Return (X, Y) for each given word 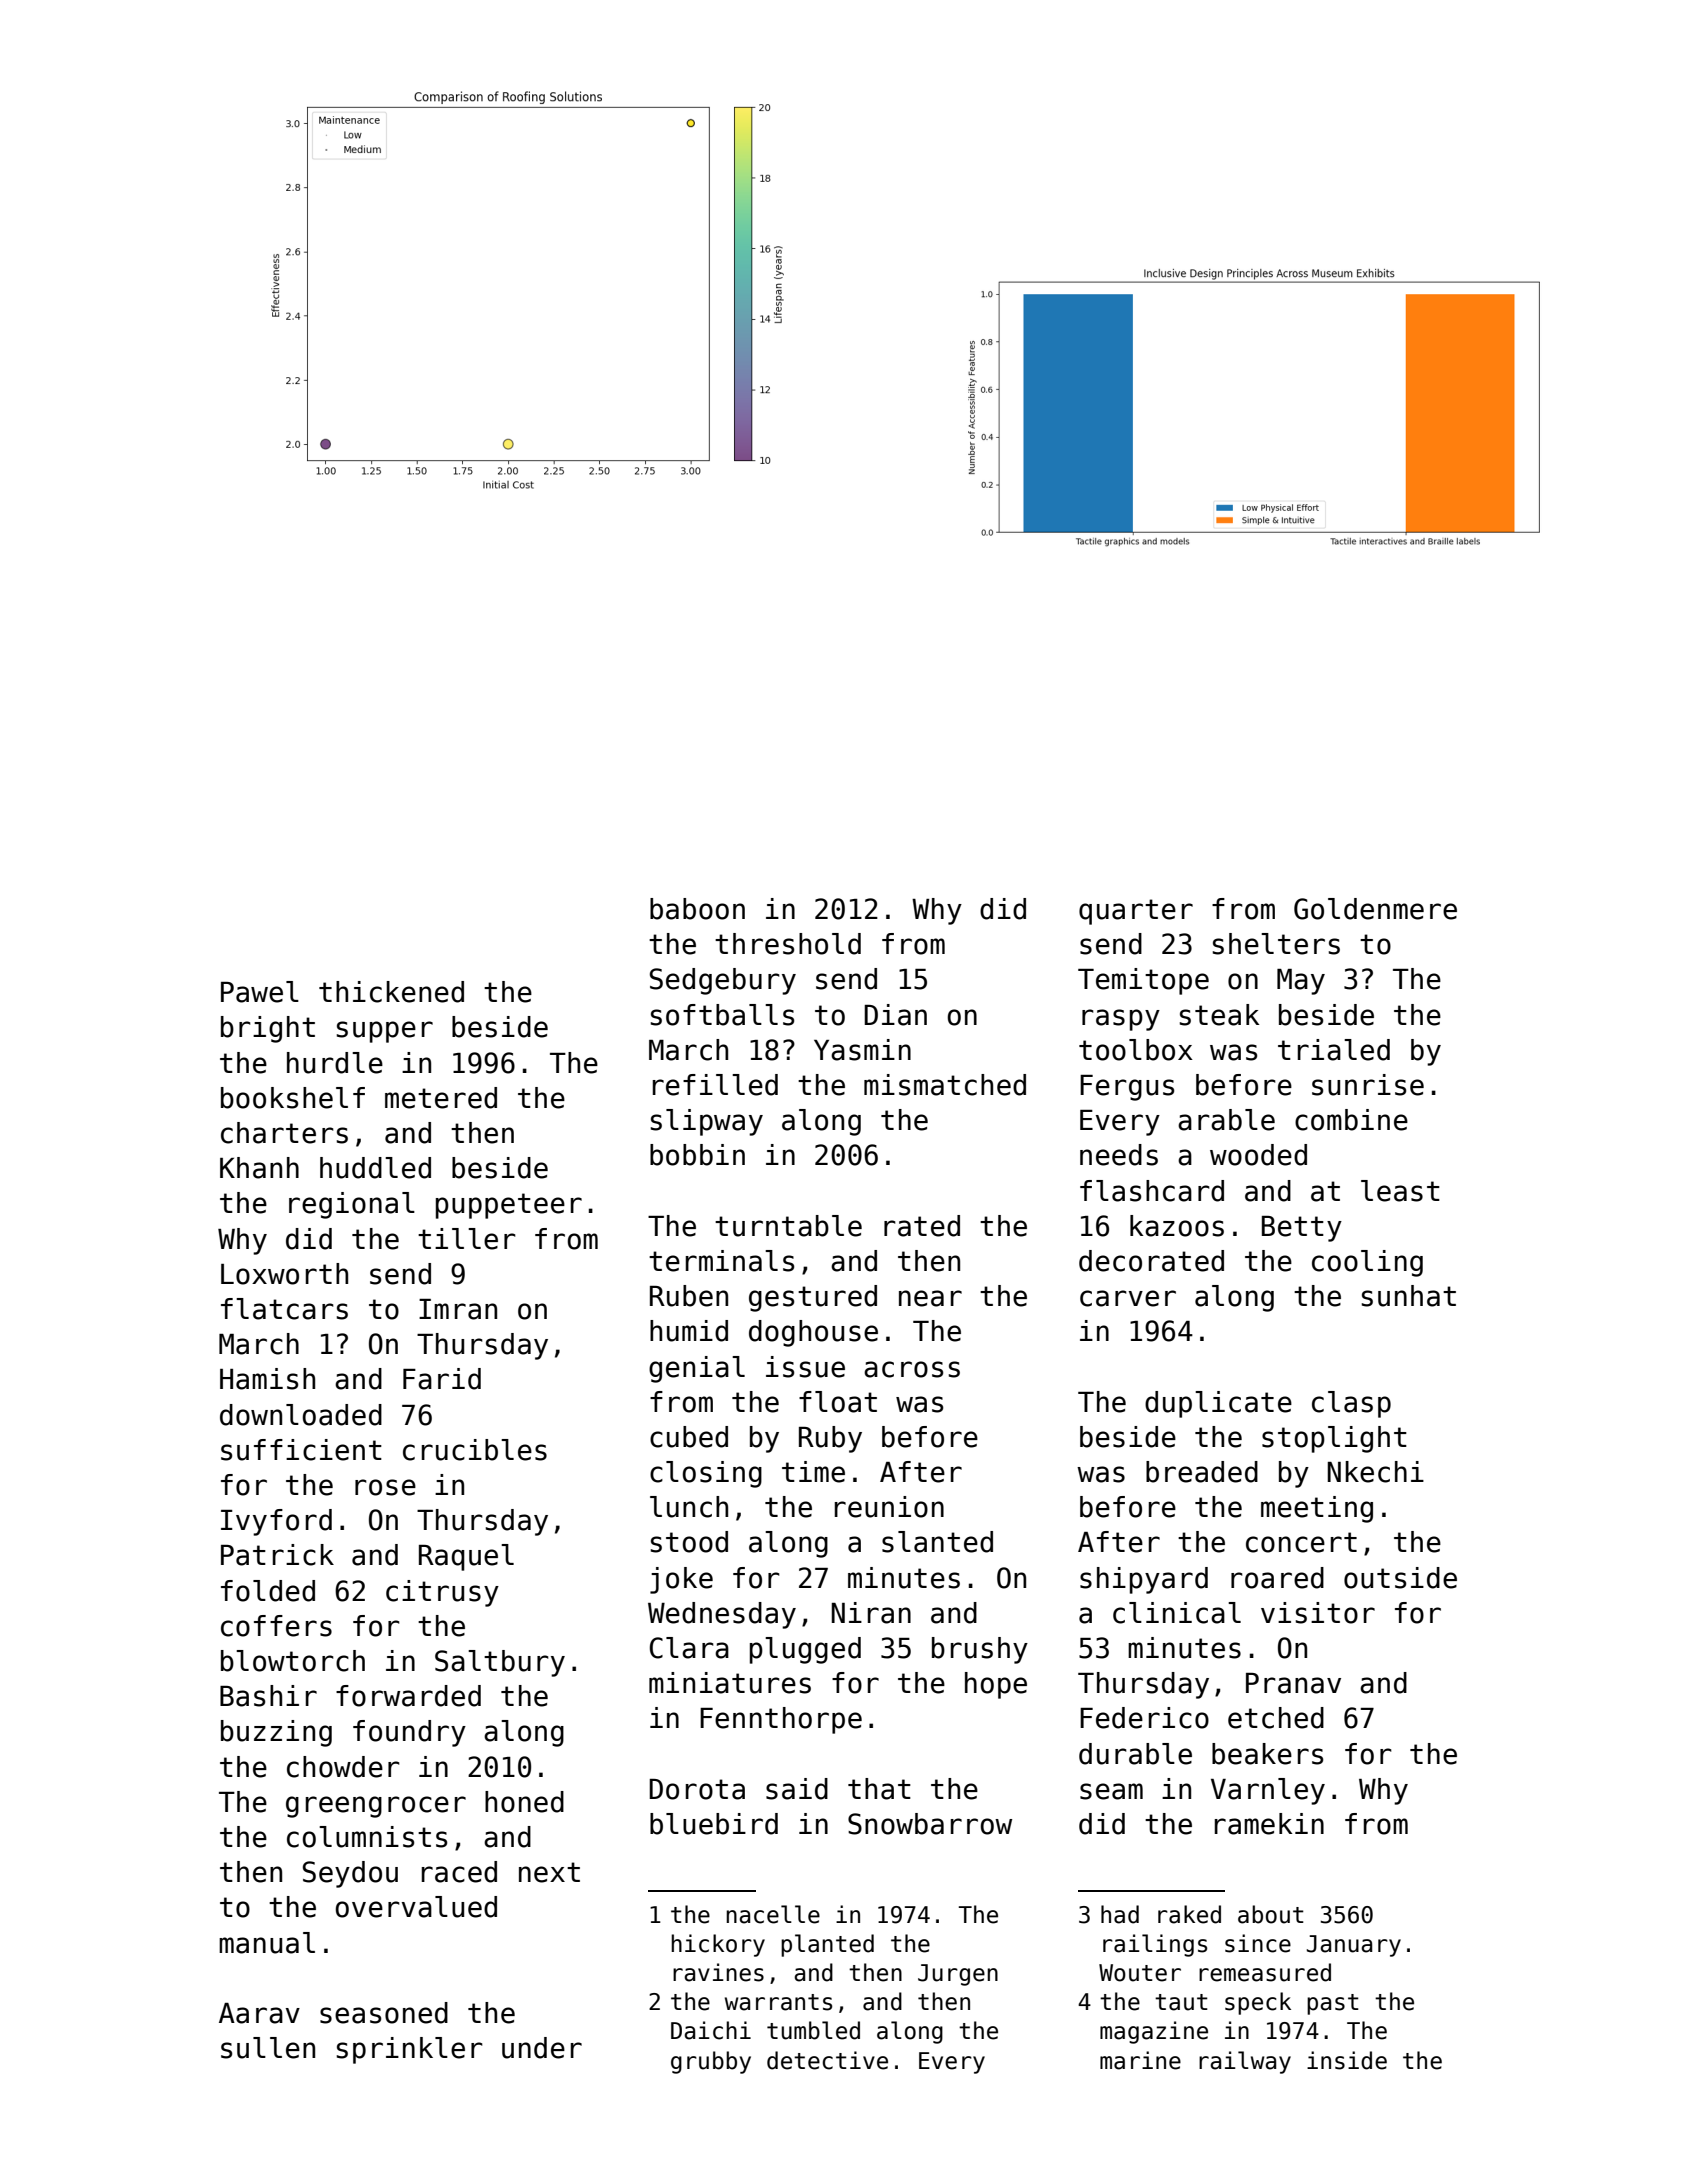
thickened (391, 992)
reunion (889, 1507)
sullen (268, 2048)
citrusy (442, 1593)
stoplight (1334, 1439)
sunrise (1368, 1085)
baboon (697, 909)
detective (827, 2060)
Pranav (1293, 1683)
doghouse (813, 1333)
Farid (442, 1379)
